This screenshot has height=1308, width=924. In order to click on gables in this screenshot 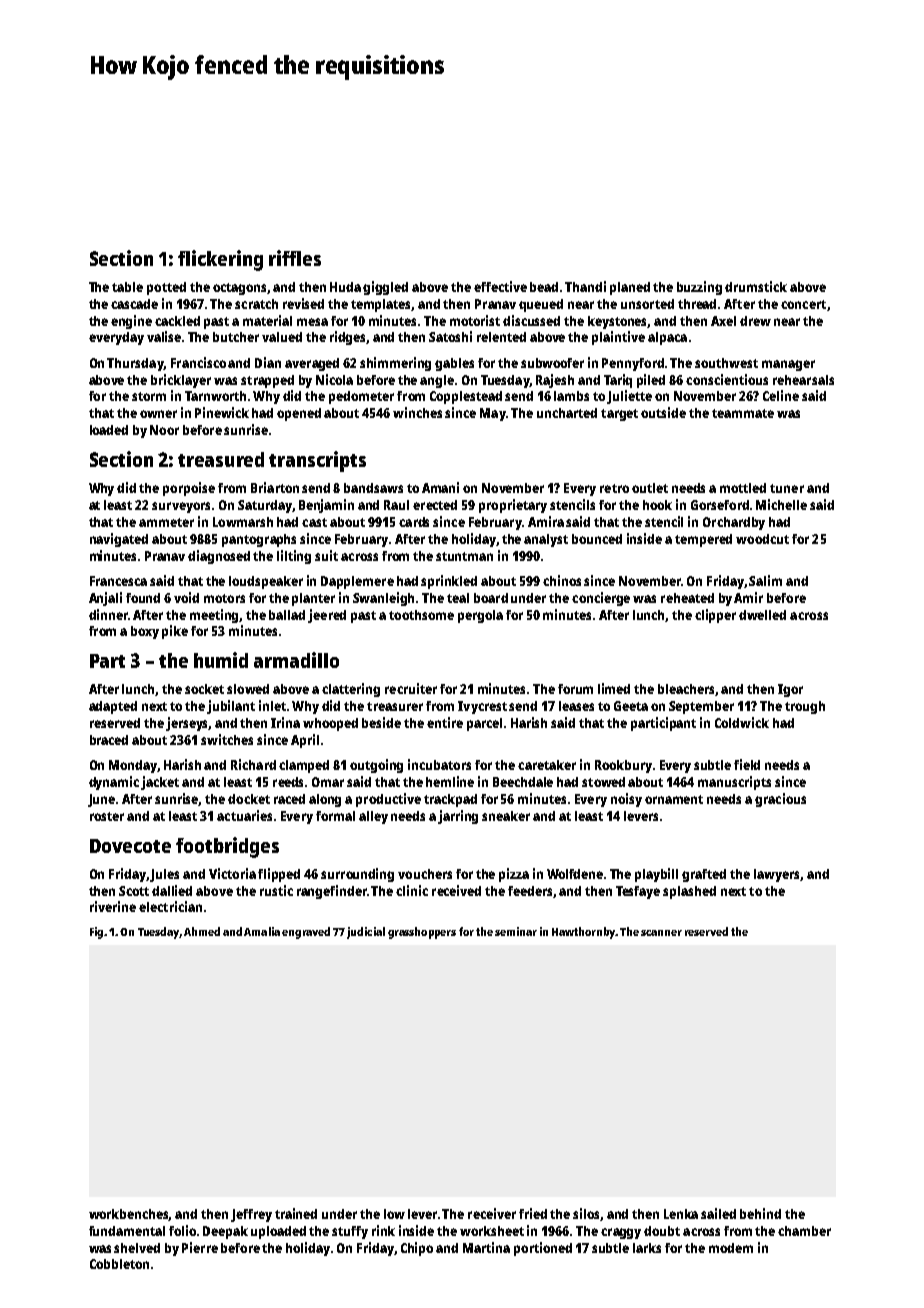, I will do `click(454, 364)`.
